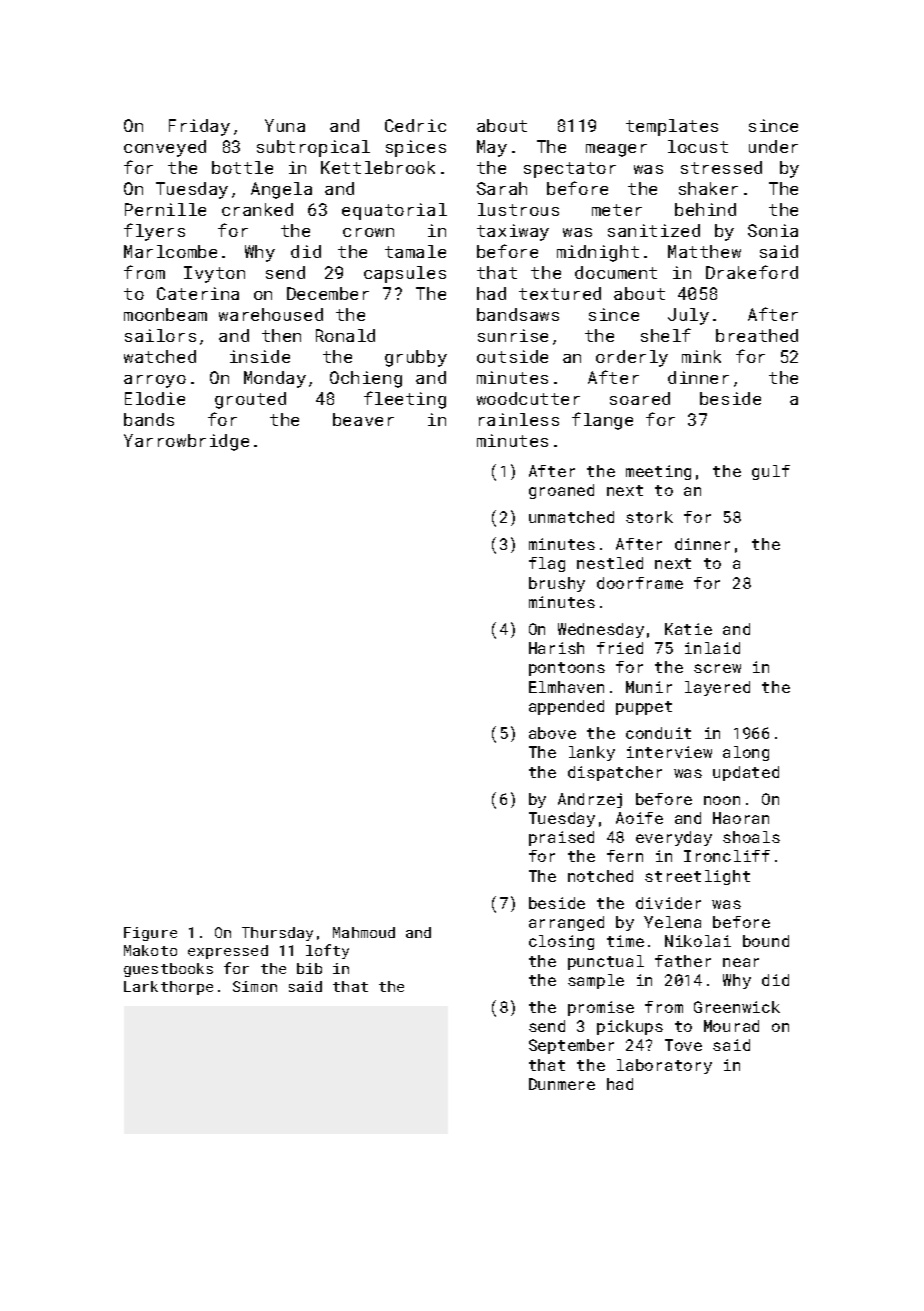  I want to click on Pernille, so click(165, 209).
